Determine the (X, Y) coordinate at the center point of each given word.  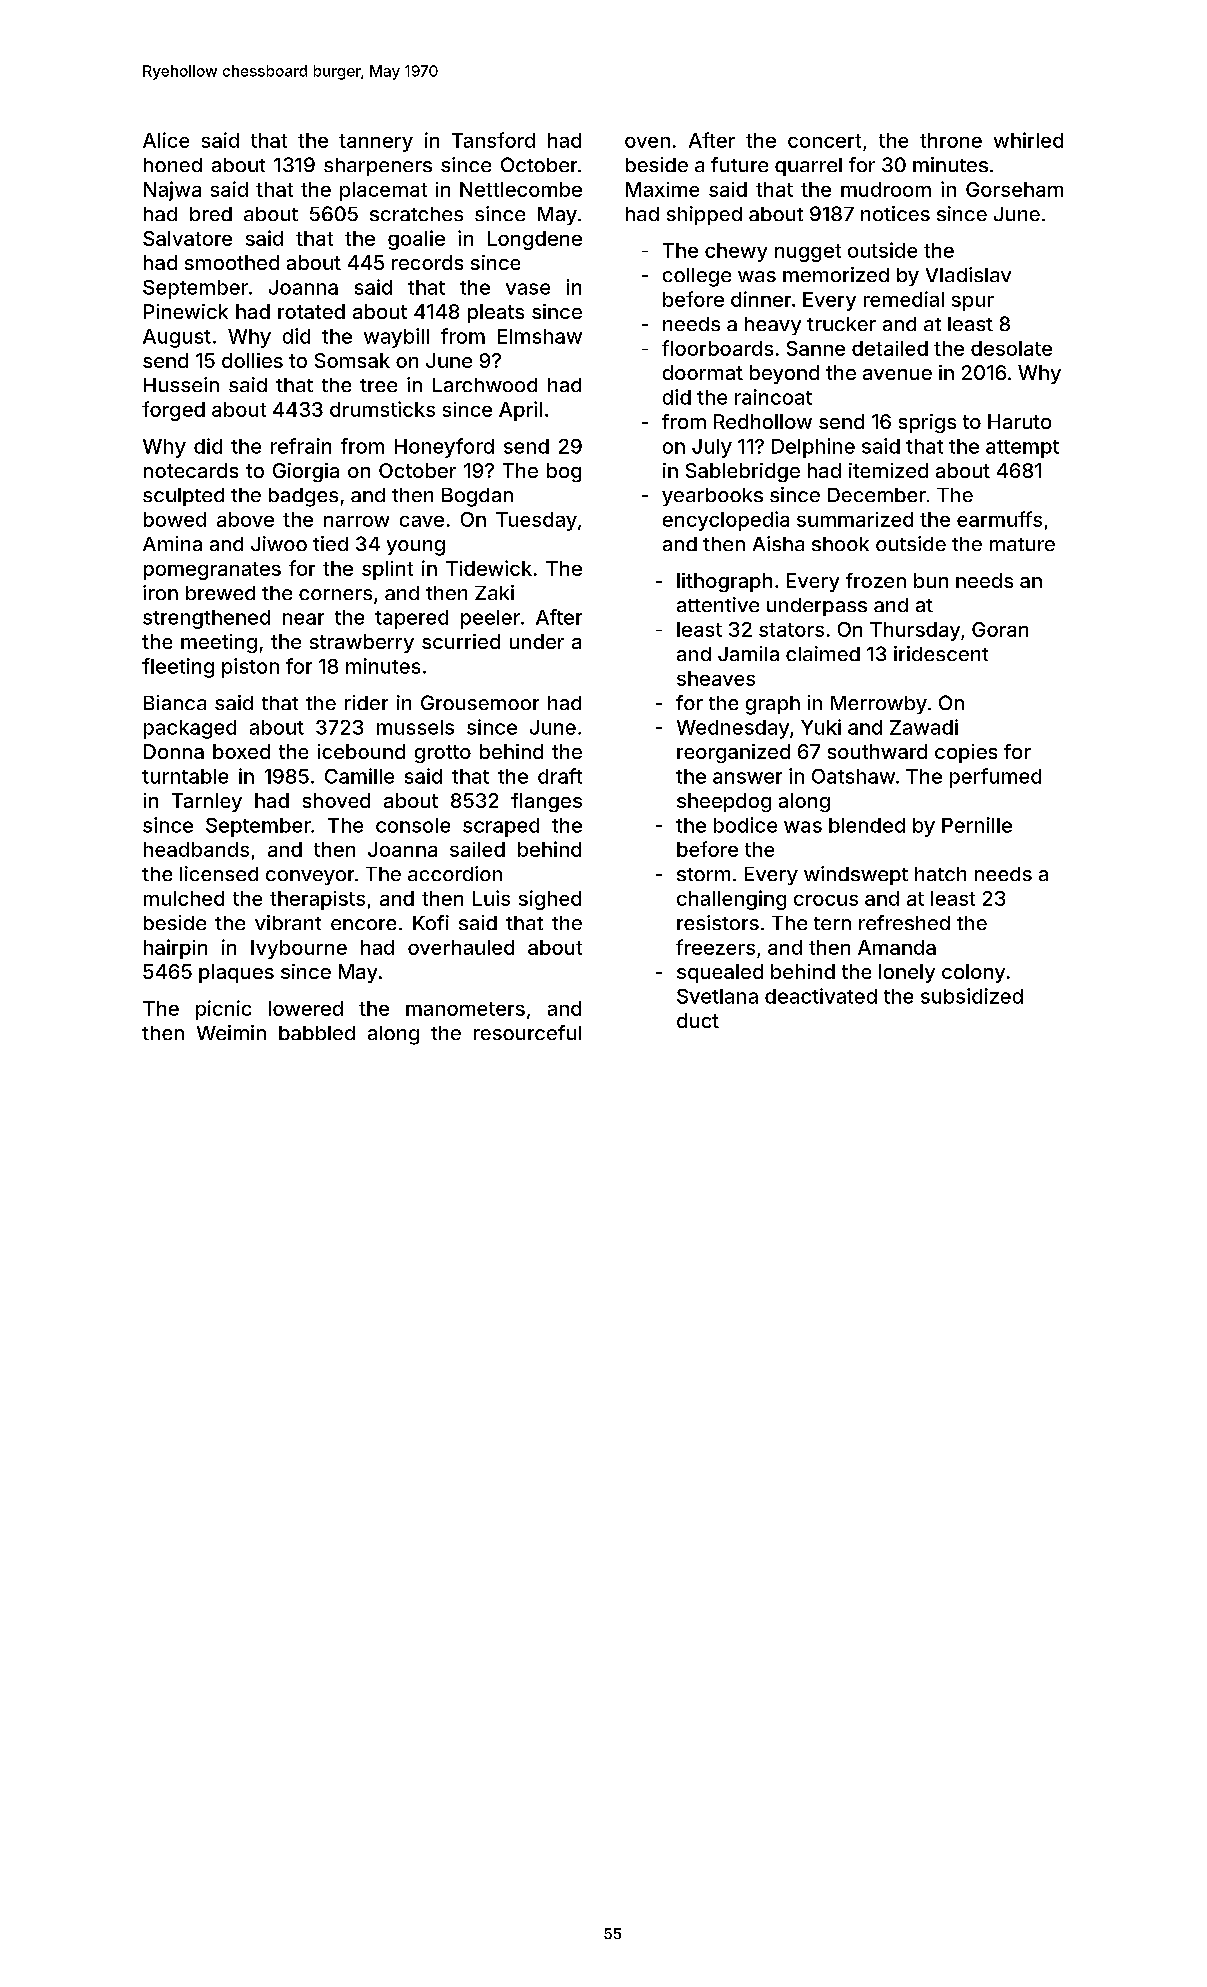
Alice (166, 140)
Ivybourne (299, 949)
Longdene (535, 240)
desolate (1011, 348)
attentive (718, 604)
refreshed (904, 922)
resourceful (527, 1032)
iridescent (941, 653)
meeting (219, 643)
